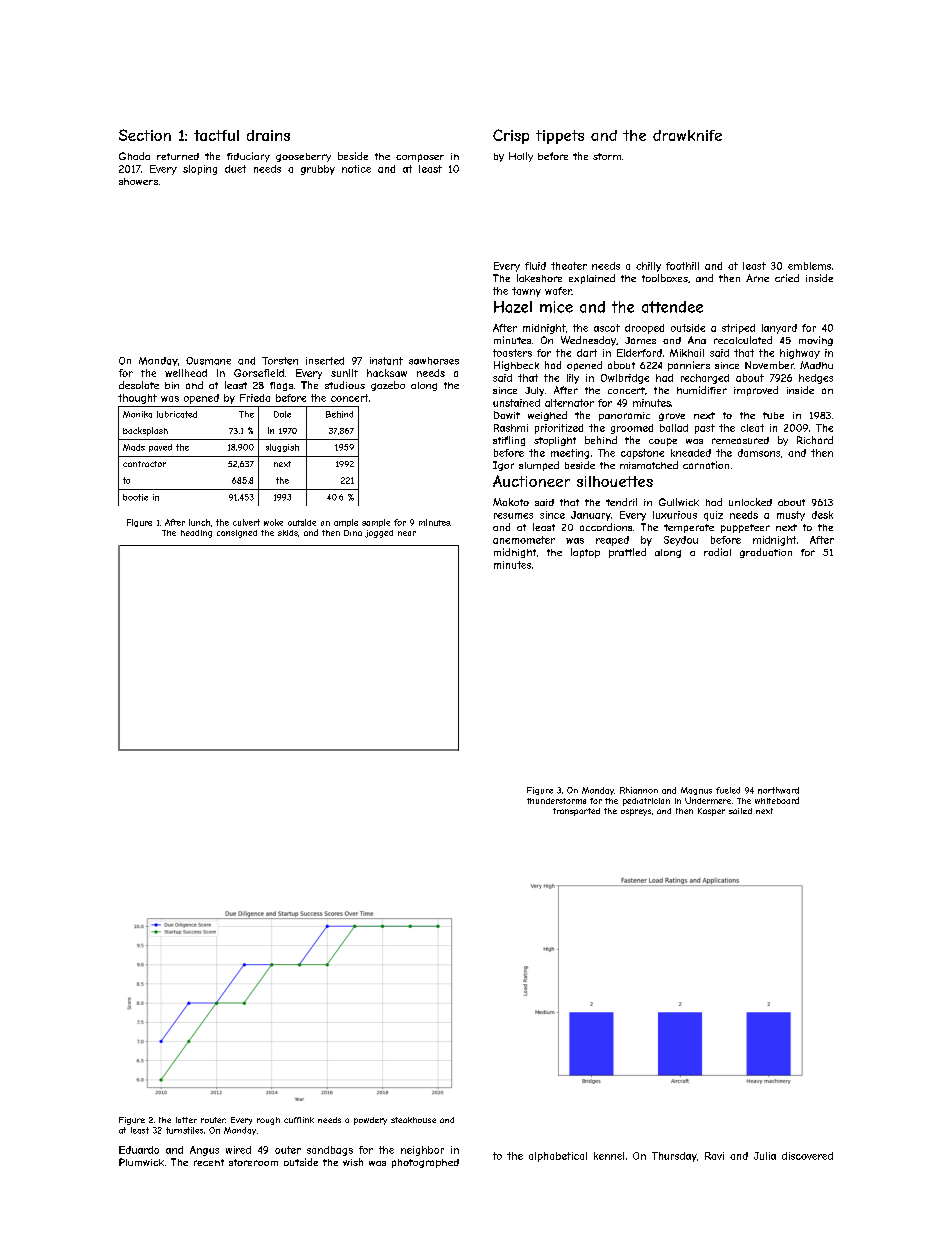  Describe the element at coordinates (196, 534) in the screenshot. I see `heading` at that location.
